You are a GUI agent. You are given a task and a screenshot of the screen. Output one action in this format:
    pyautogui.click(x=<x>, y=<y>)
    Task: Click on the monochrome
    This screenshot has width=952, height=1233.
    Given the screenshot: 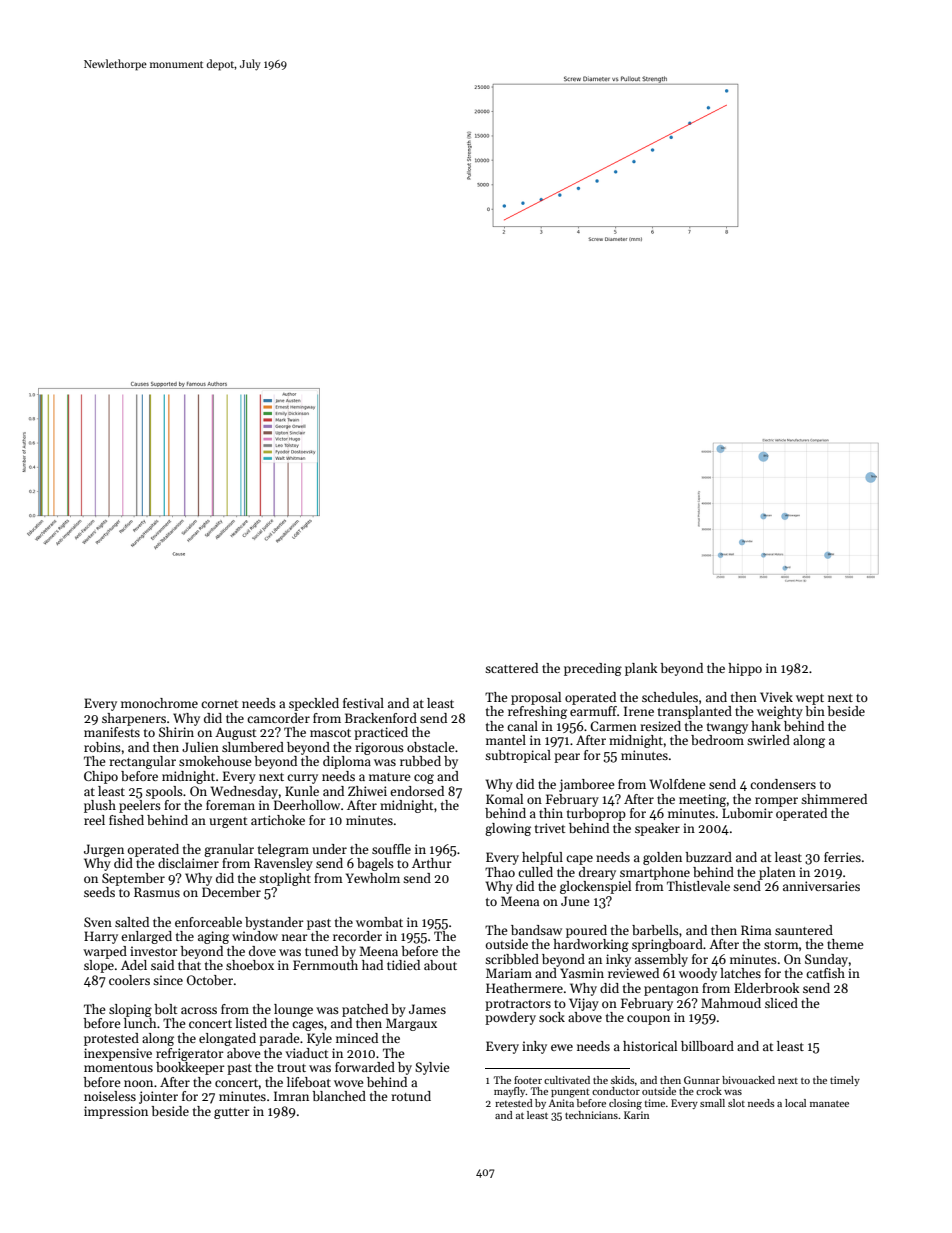 What is the action you would take?
    pyautogui.click(x=159, y=703)
